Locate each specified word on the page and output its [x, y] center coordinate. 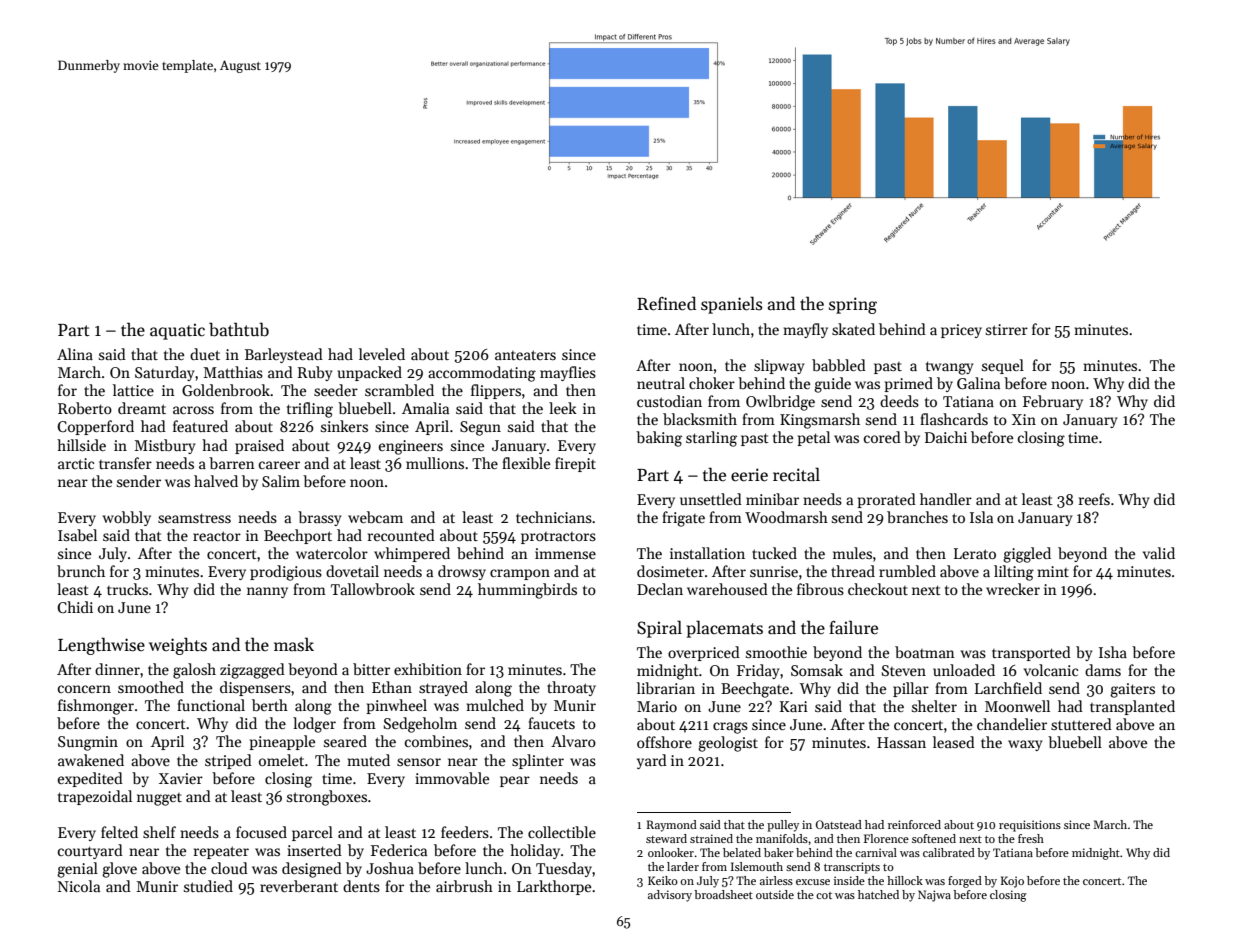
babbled [839, 365]
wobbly [127, 518]
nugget [159, 799]
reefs [1094, 499]
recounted [401, 535]
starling [711, 439]
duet [205, 354]
